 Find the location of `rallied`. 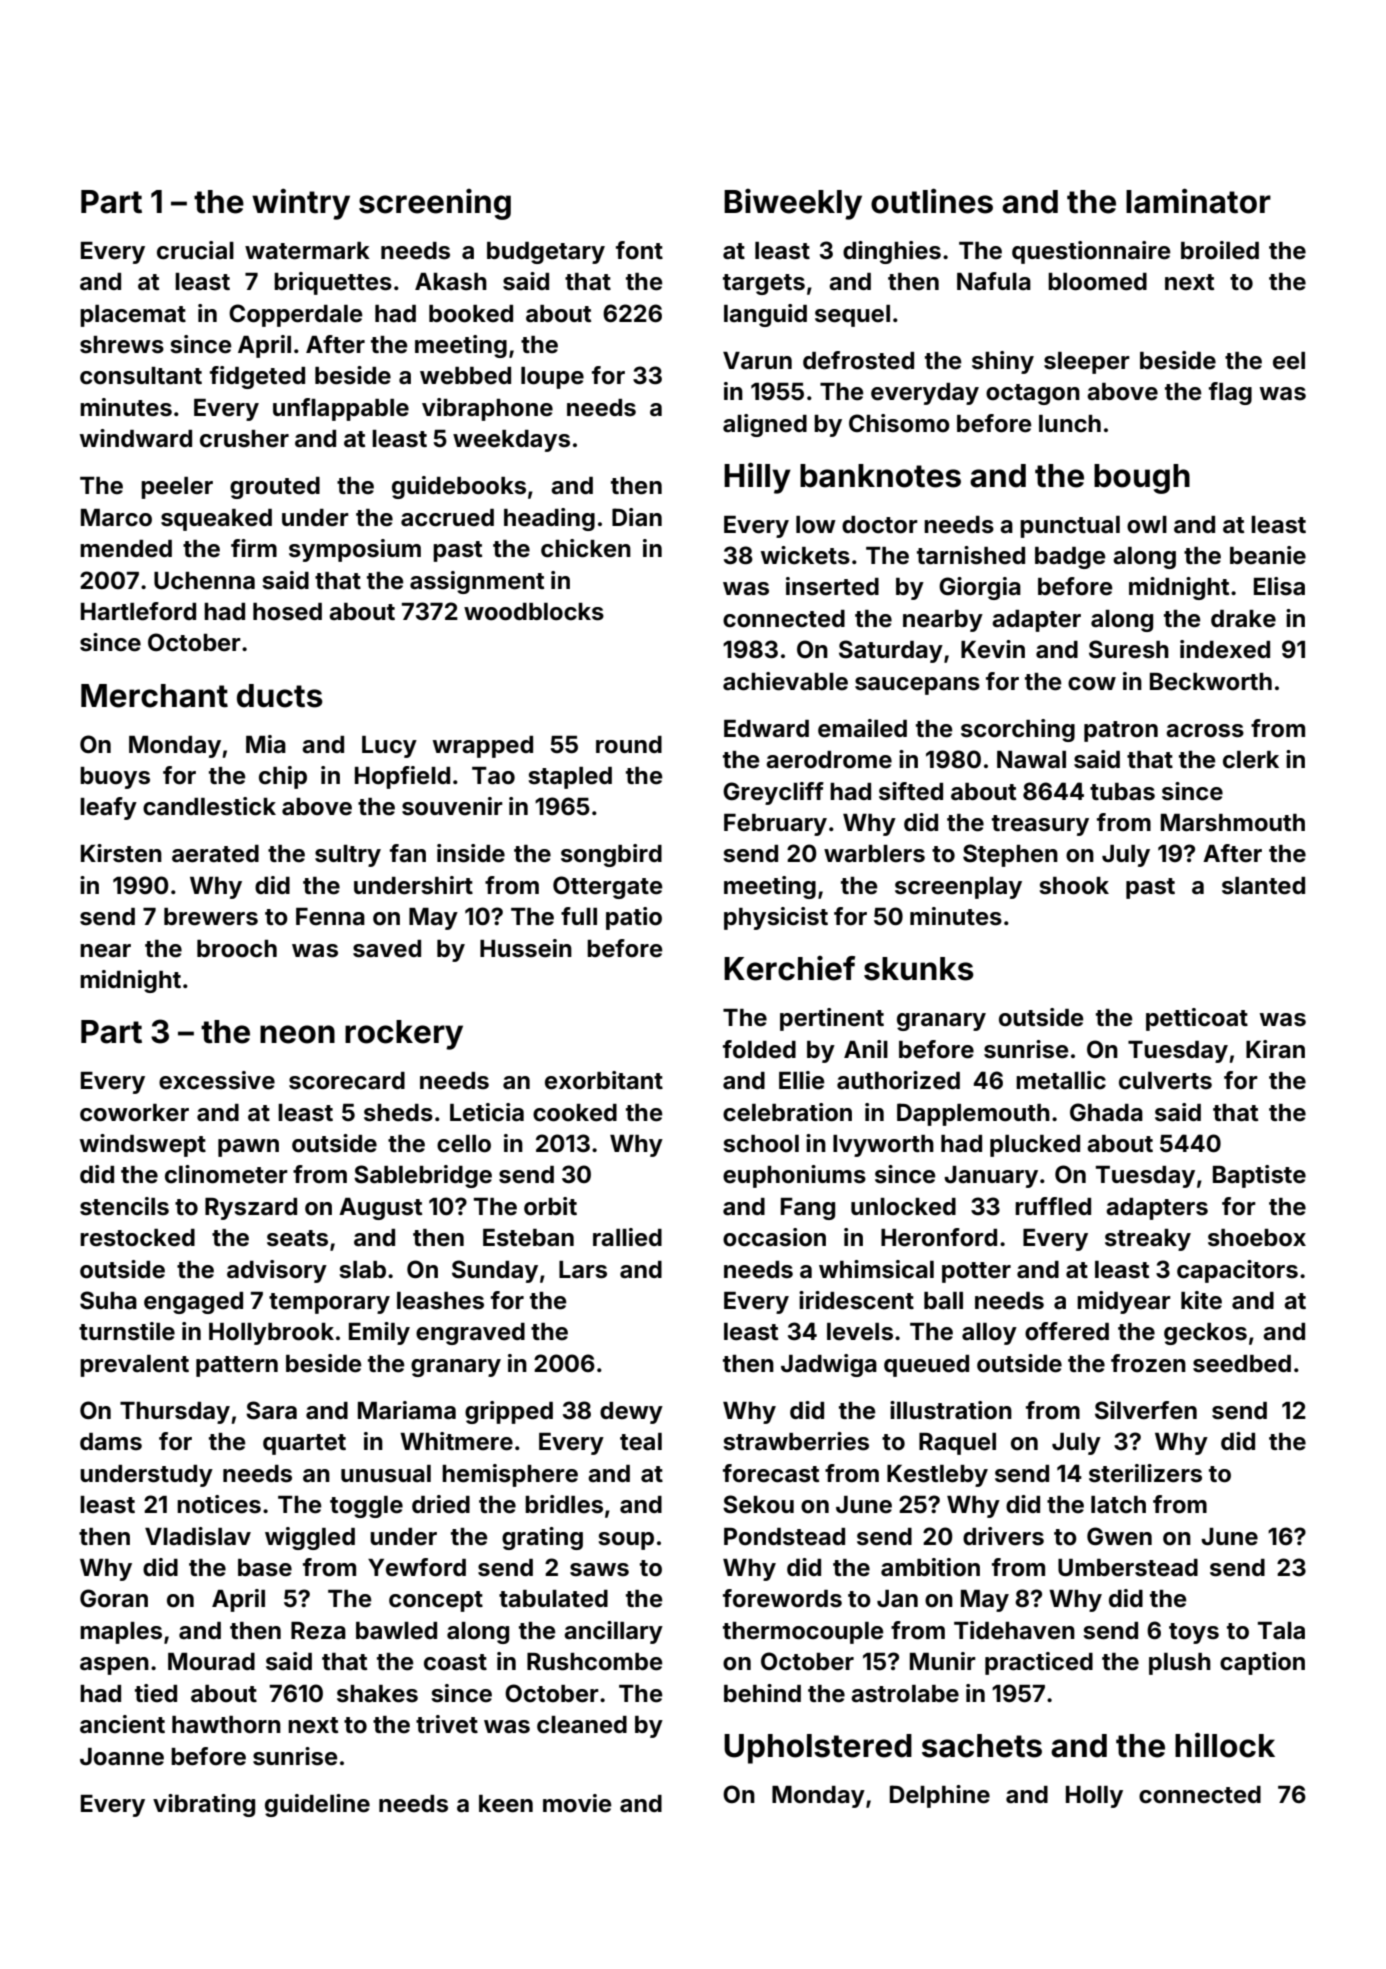

rallied is located at coordinates (627, 1237).
